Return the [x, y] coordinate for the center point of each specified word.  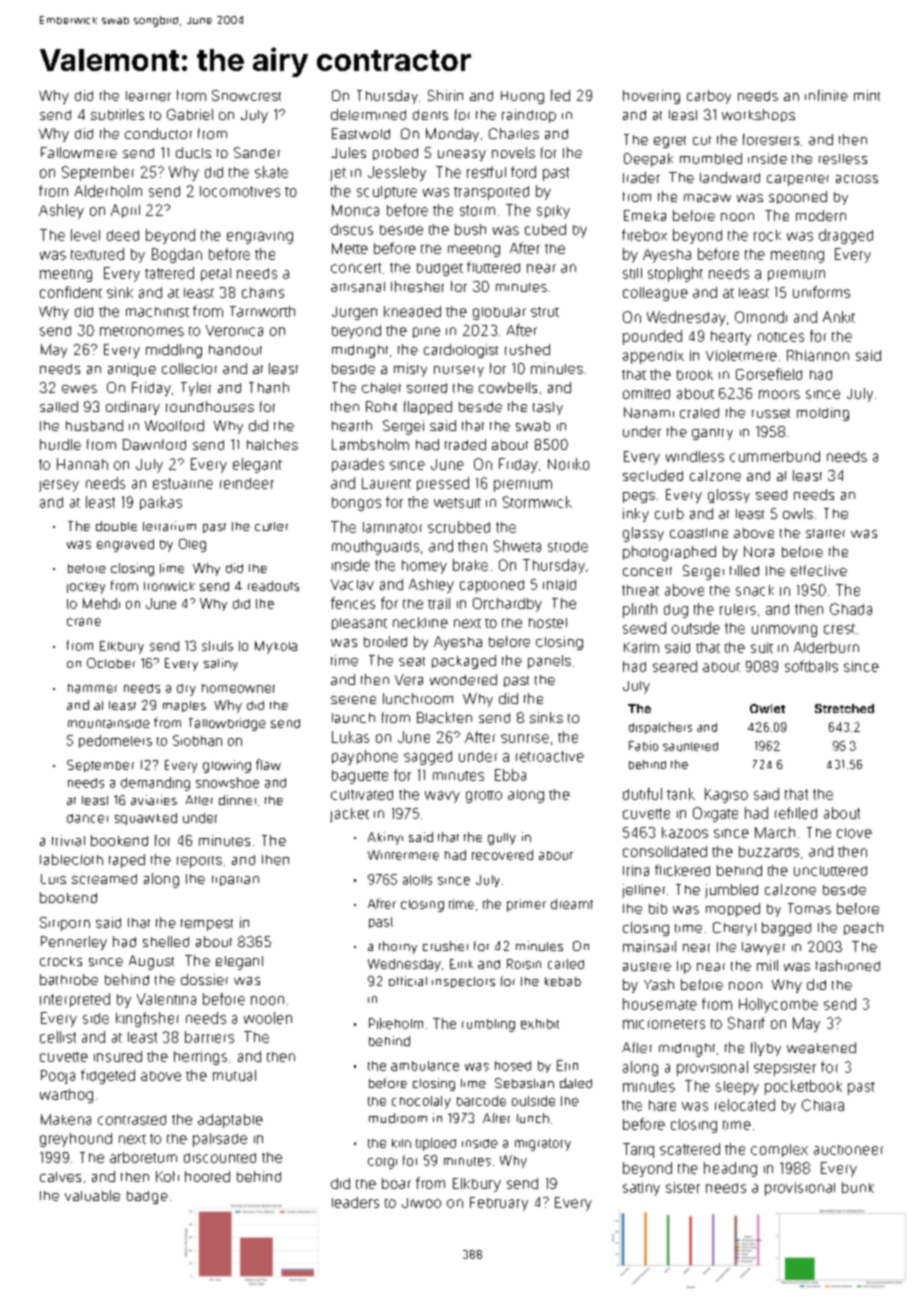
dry [186, 690]
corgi [382, 1163]
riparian [235, 881]
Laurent [386, 483]
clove [854, 833]
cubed [545, 229]
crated [699, 413]
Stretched [844, 708]
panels [549, 662]
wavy [442, 797]
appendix [653, 357]
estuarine [183, 483]
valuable [92, 1195]
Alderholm [108, 191]
